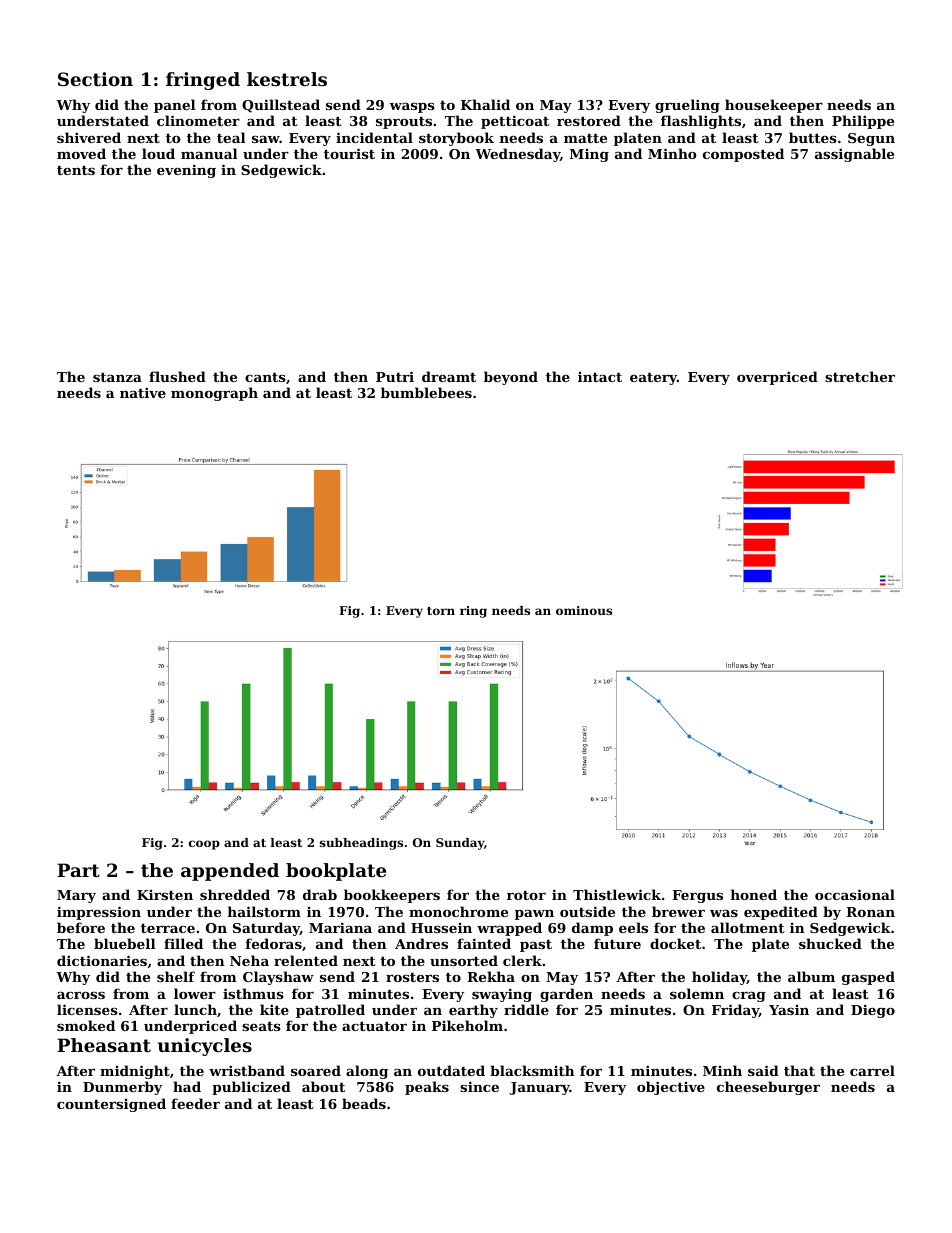  What do you see at coordinates (449, 376) in the screenshot?
I see `dreamt` at bounding box center [449, 376].
